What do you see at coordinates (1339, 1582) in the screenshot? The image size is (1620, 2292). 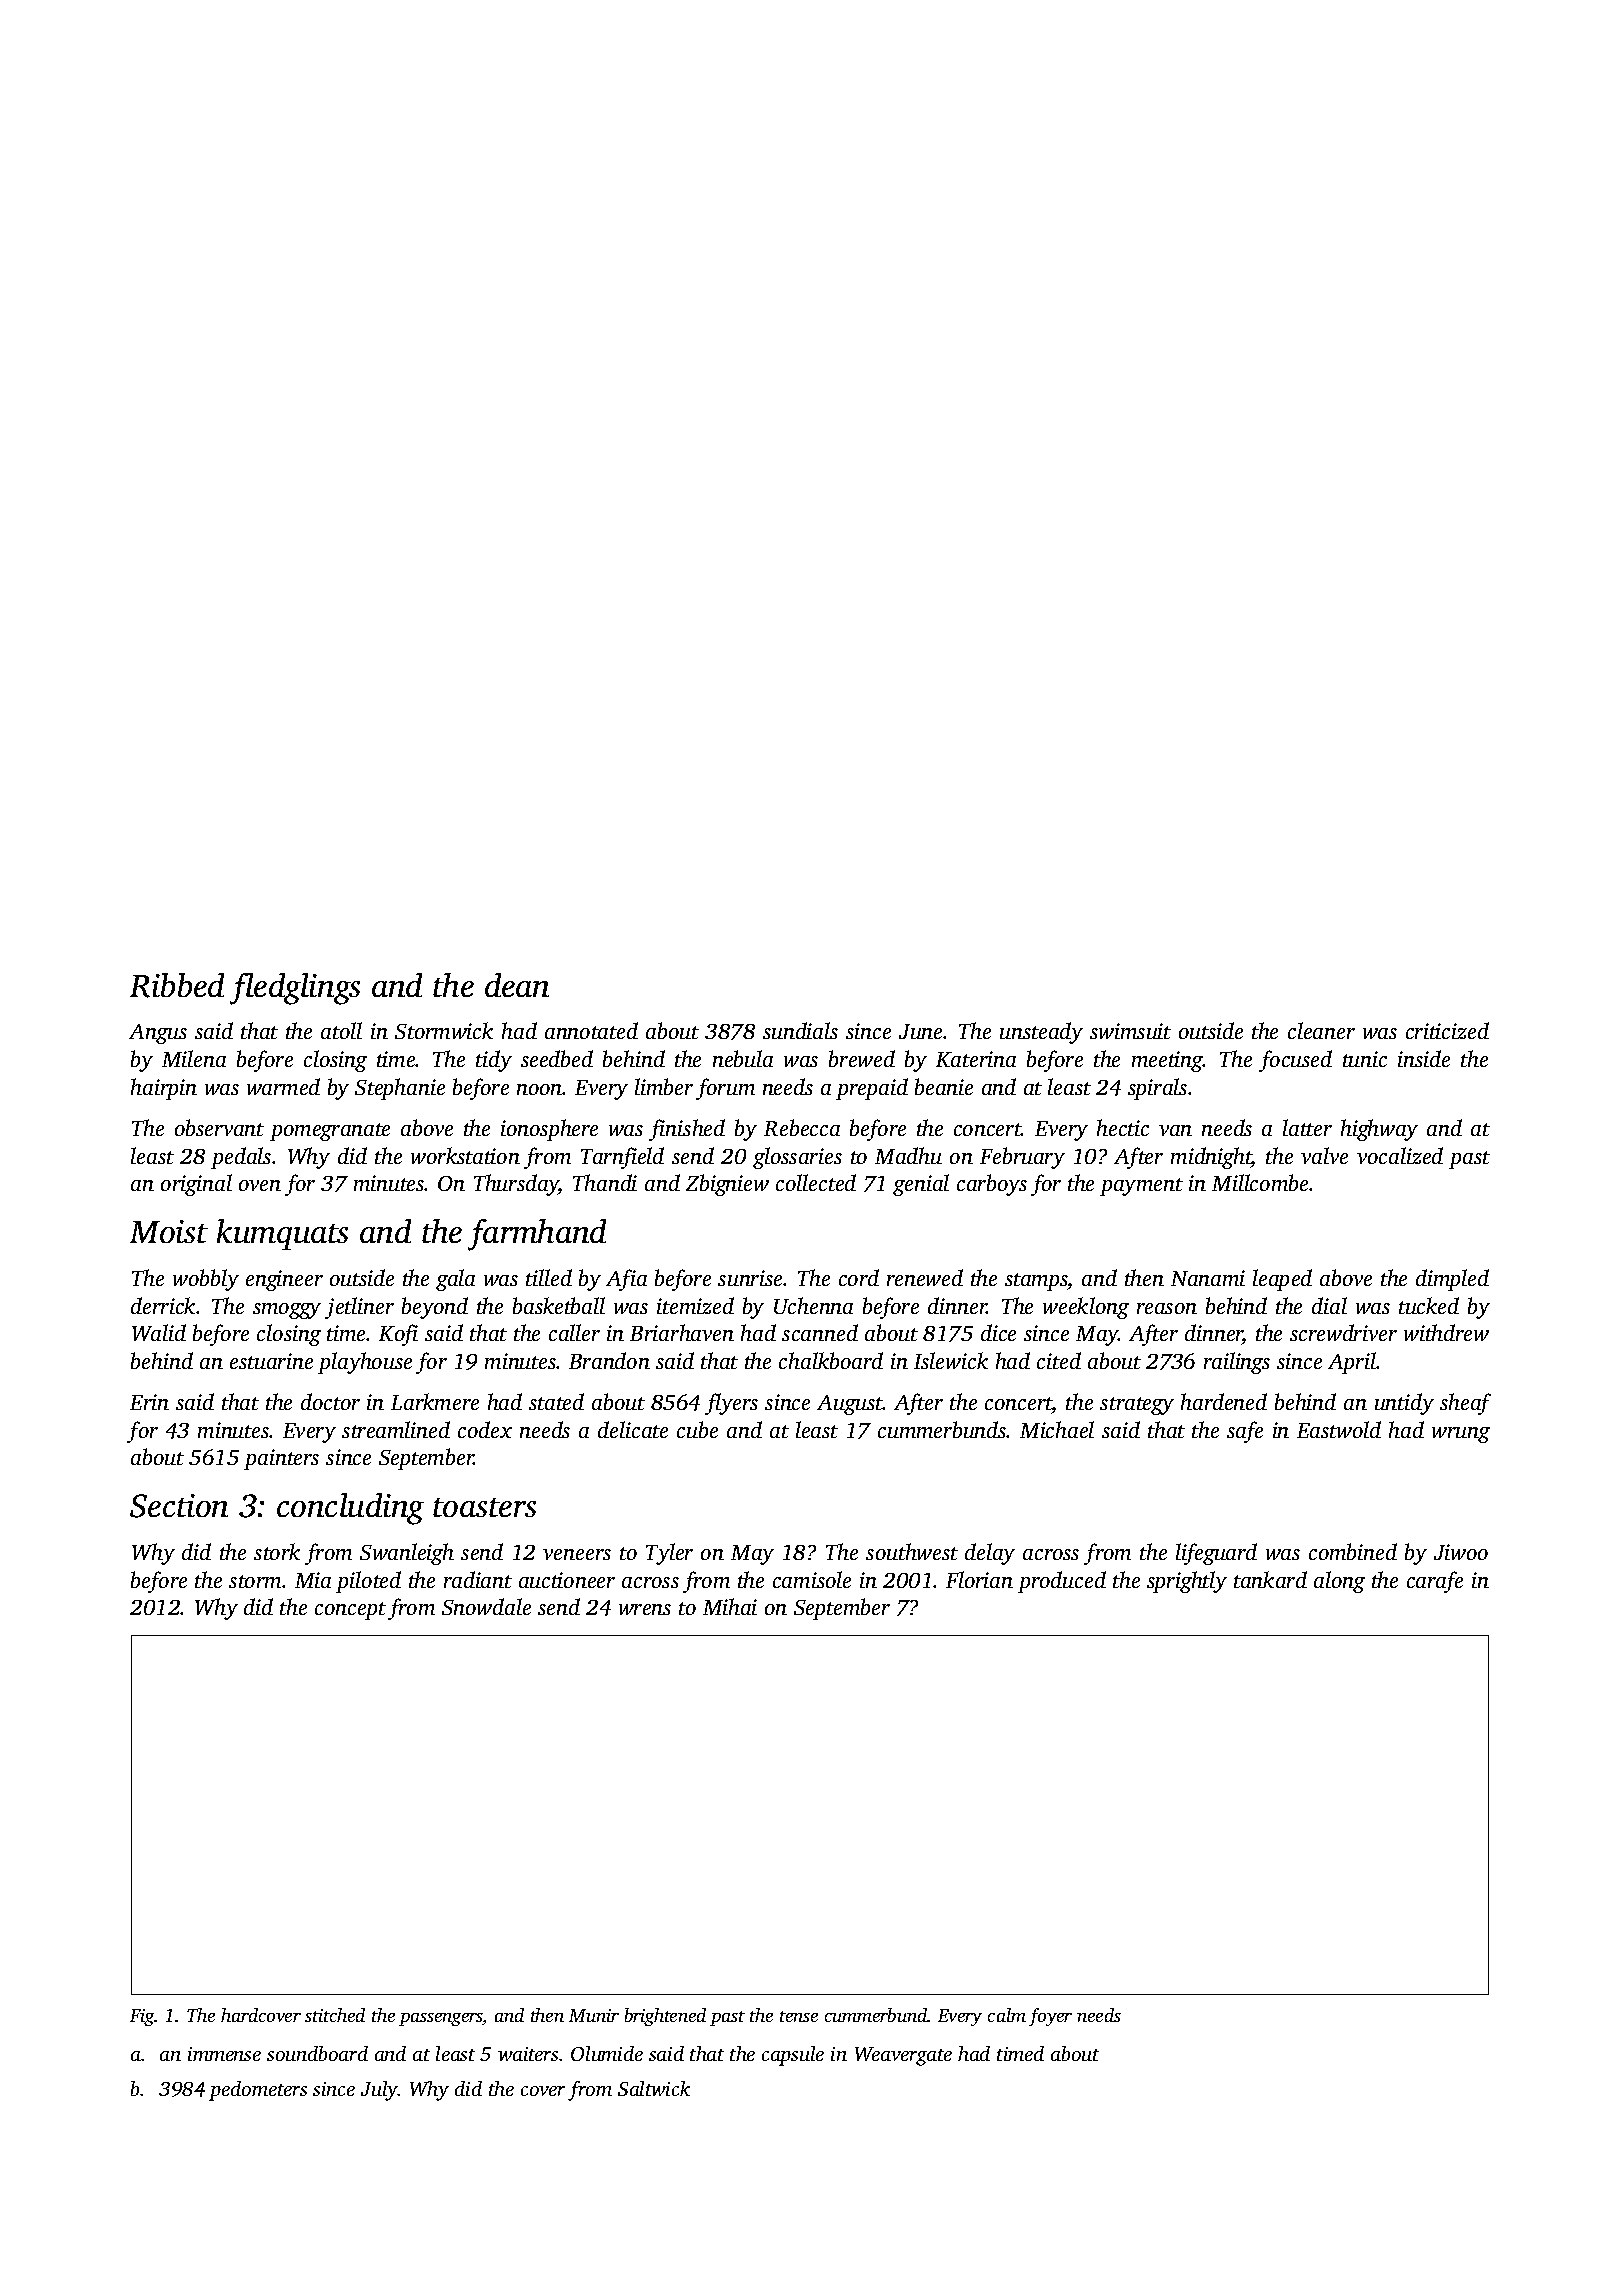 I see `along` at bounding box center [1339, 1582].
